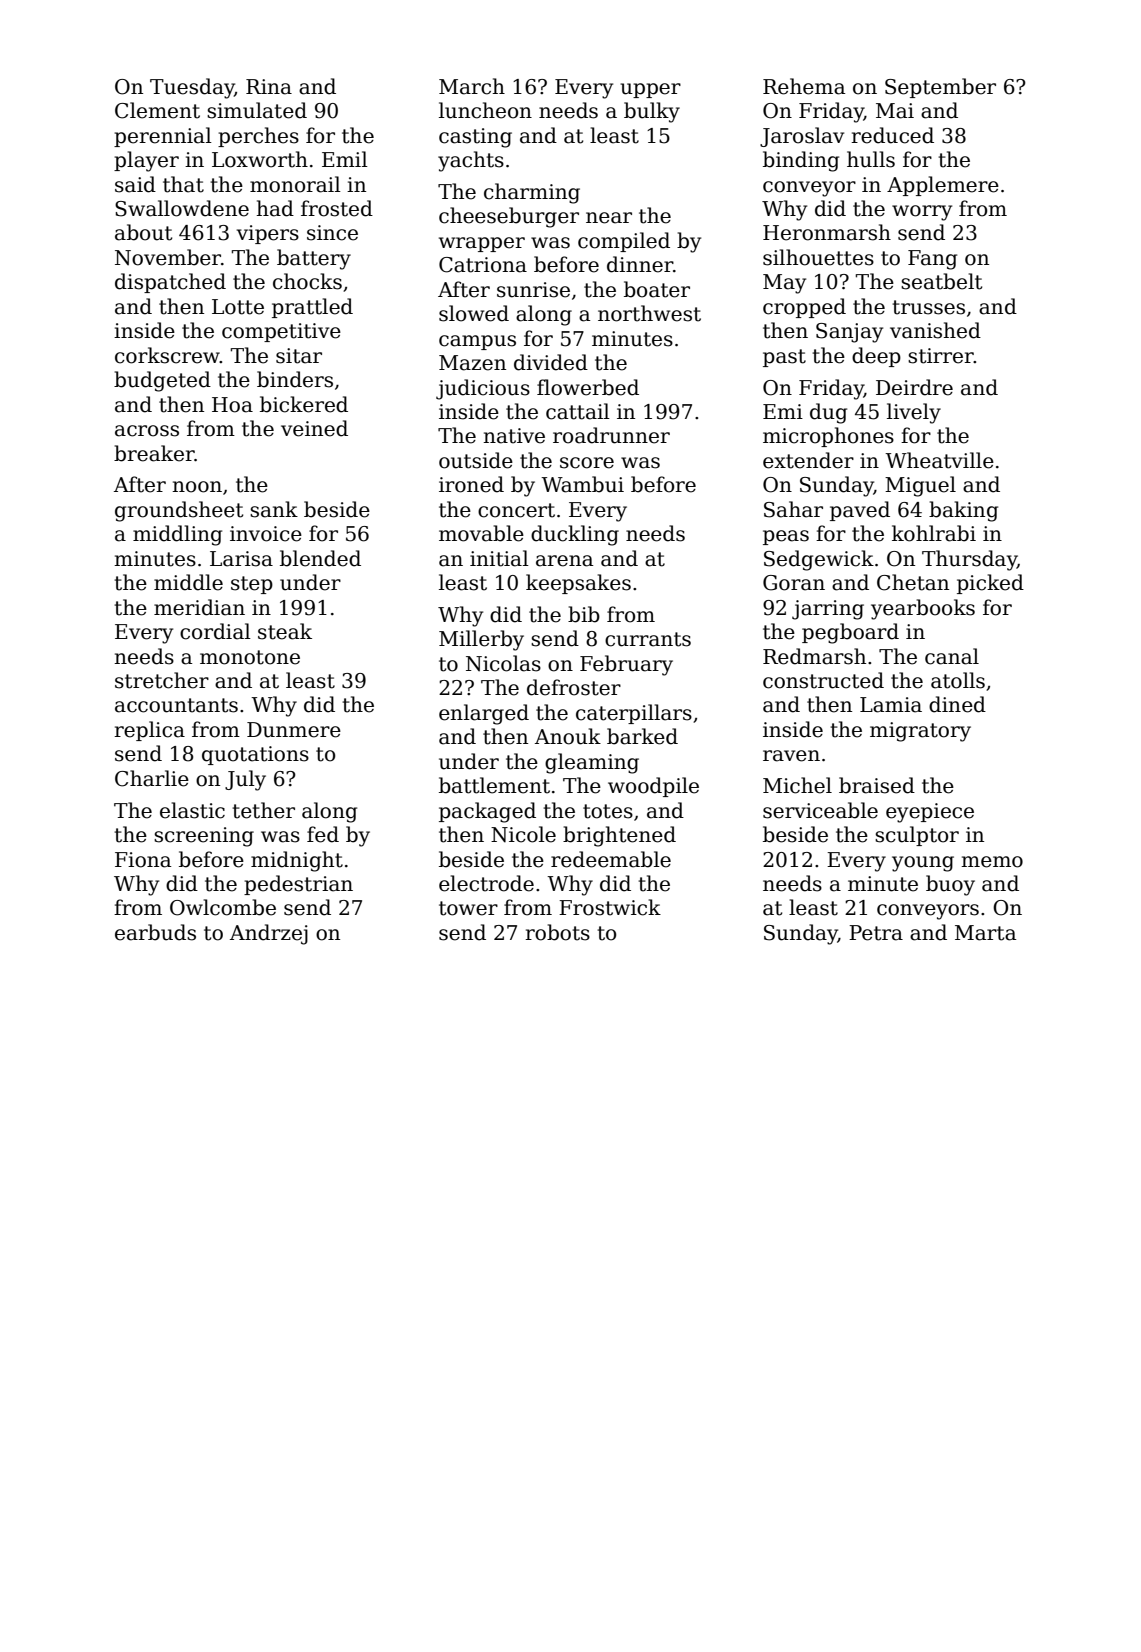 This image has height=1652, width=1141. I want to click on bickered, so click(304, 404).
